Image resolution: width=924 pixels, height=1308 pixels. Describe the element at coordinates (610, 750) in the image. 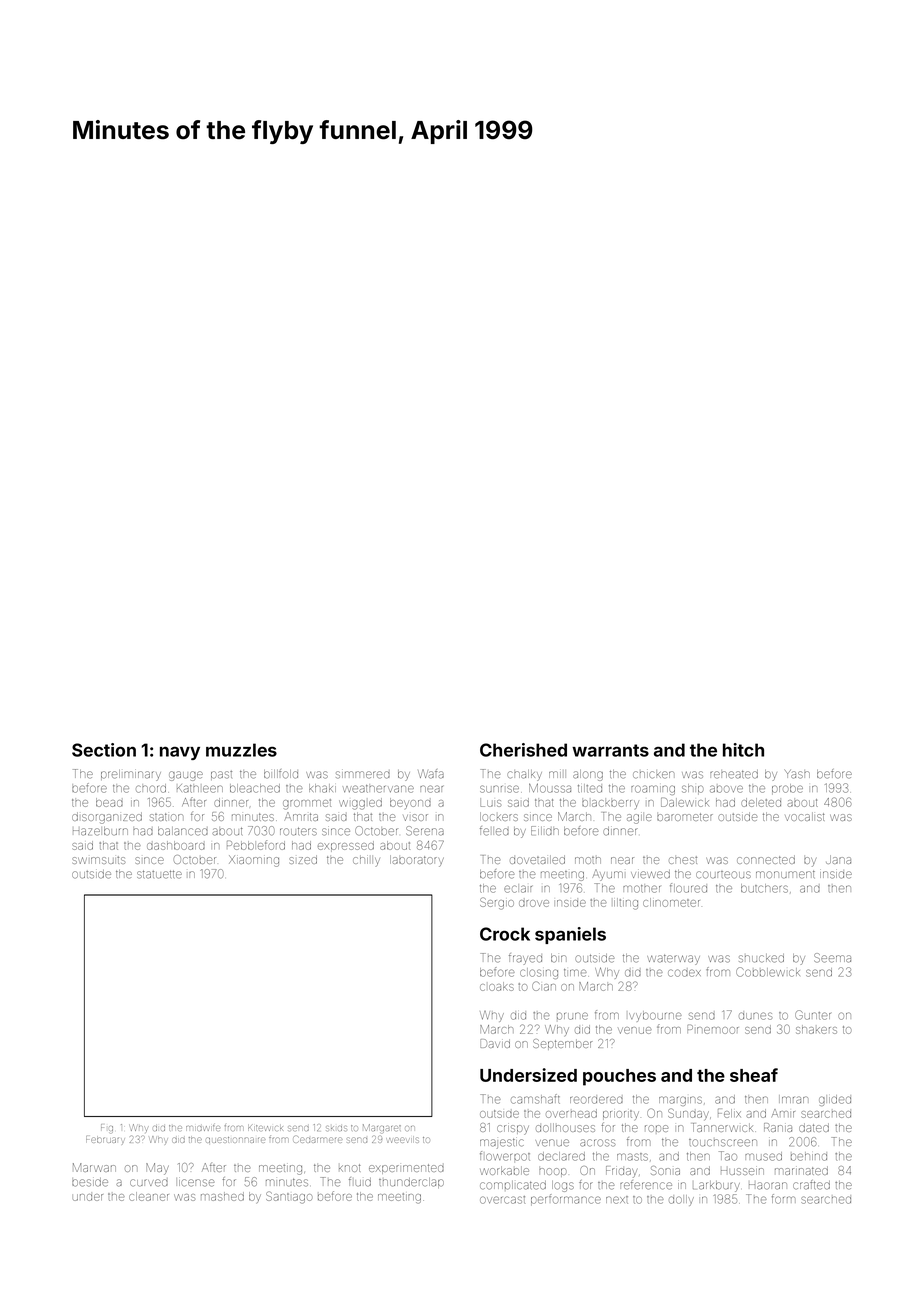

I see `warrants` at that location.
